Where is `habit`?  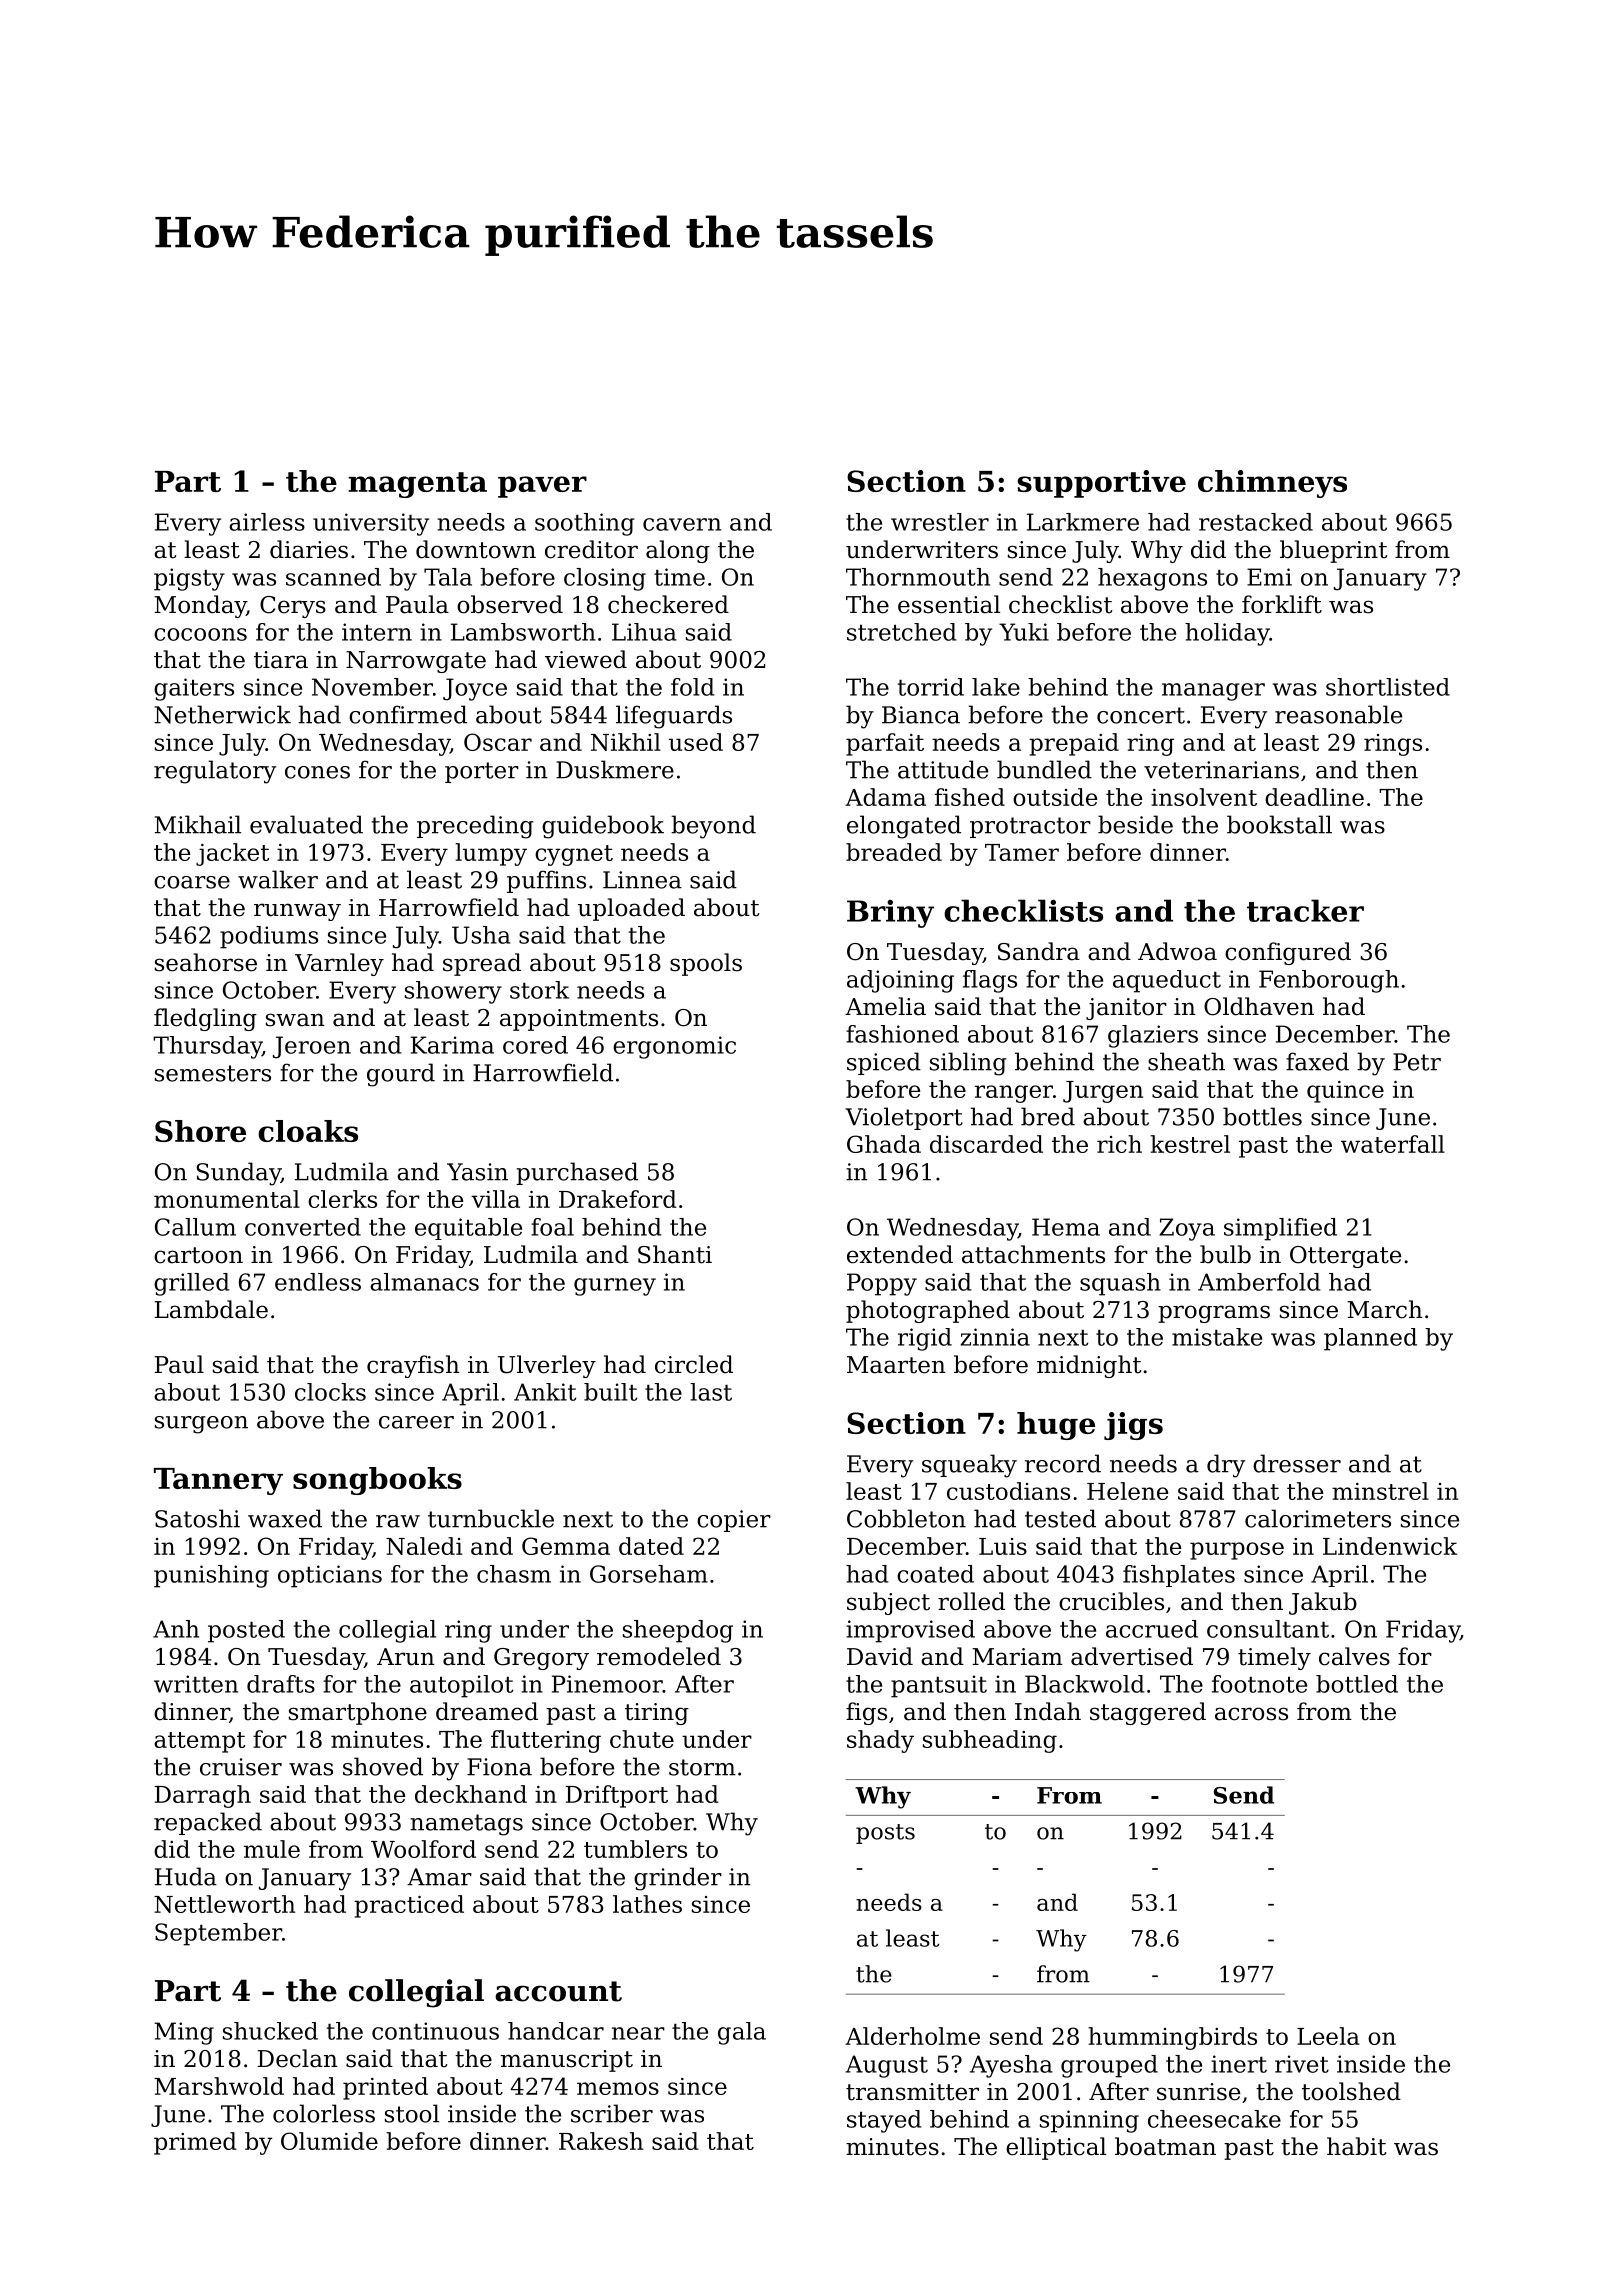 habit is located at coordinates (1356, 2146).
